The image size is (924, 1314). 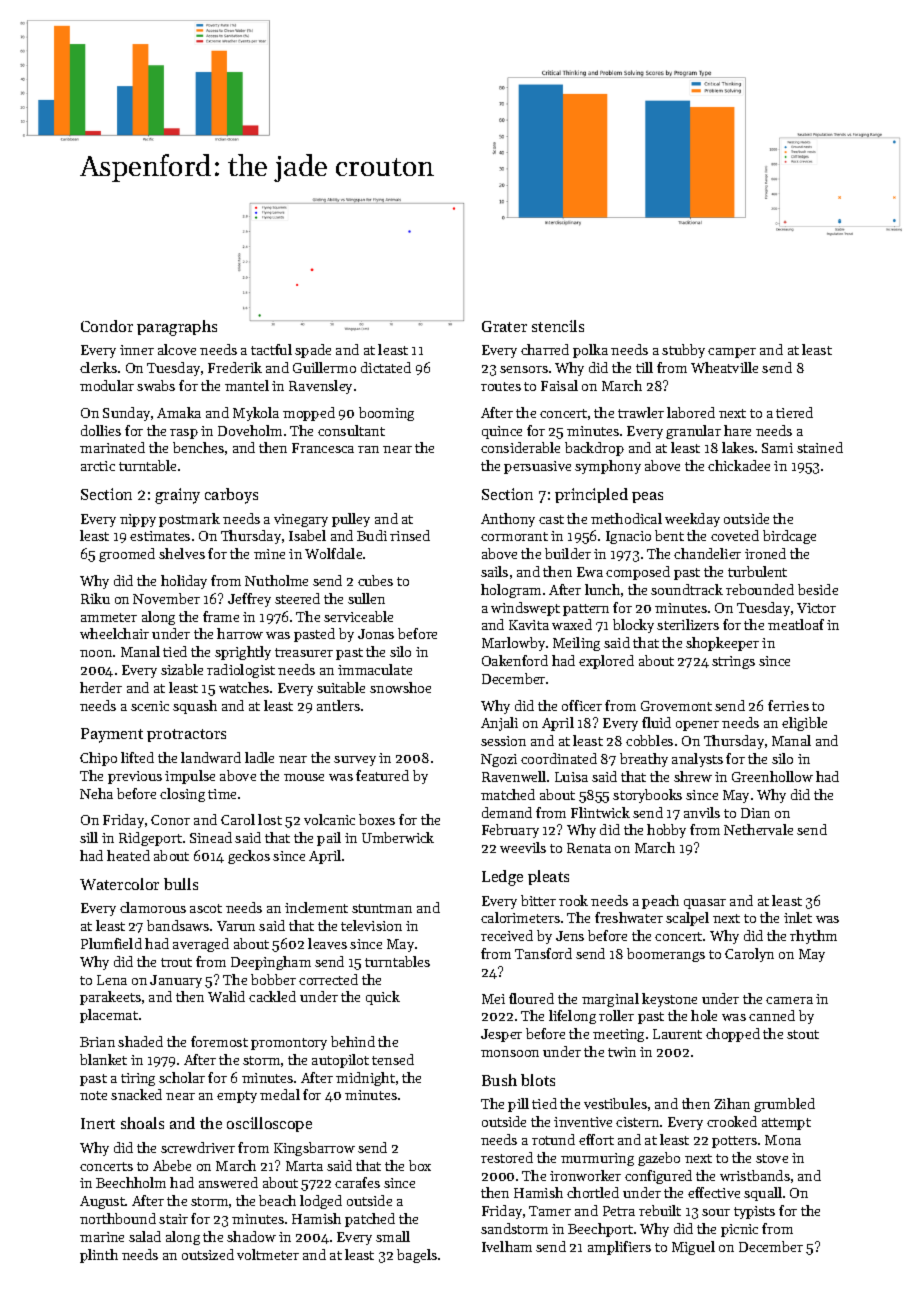 What do you see at coordinates (666, 831) in the image?
I see `hobby` at bounding box center [666, 831].
